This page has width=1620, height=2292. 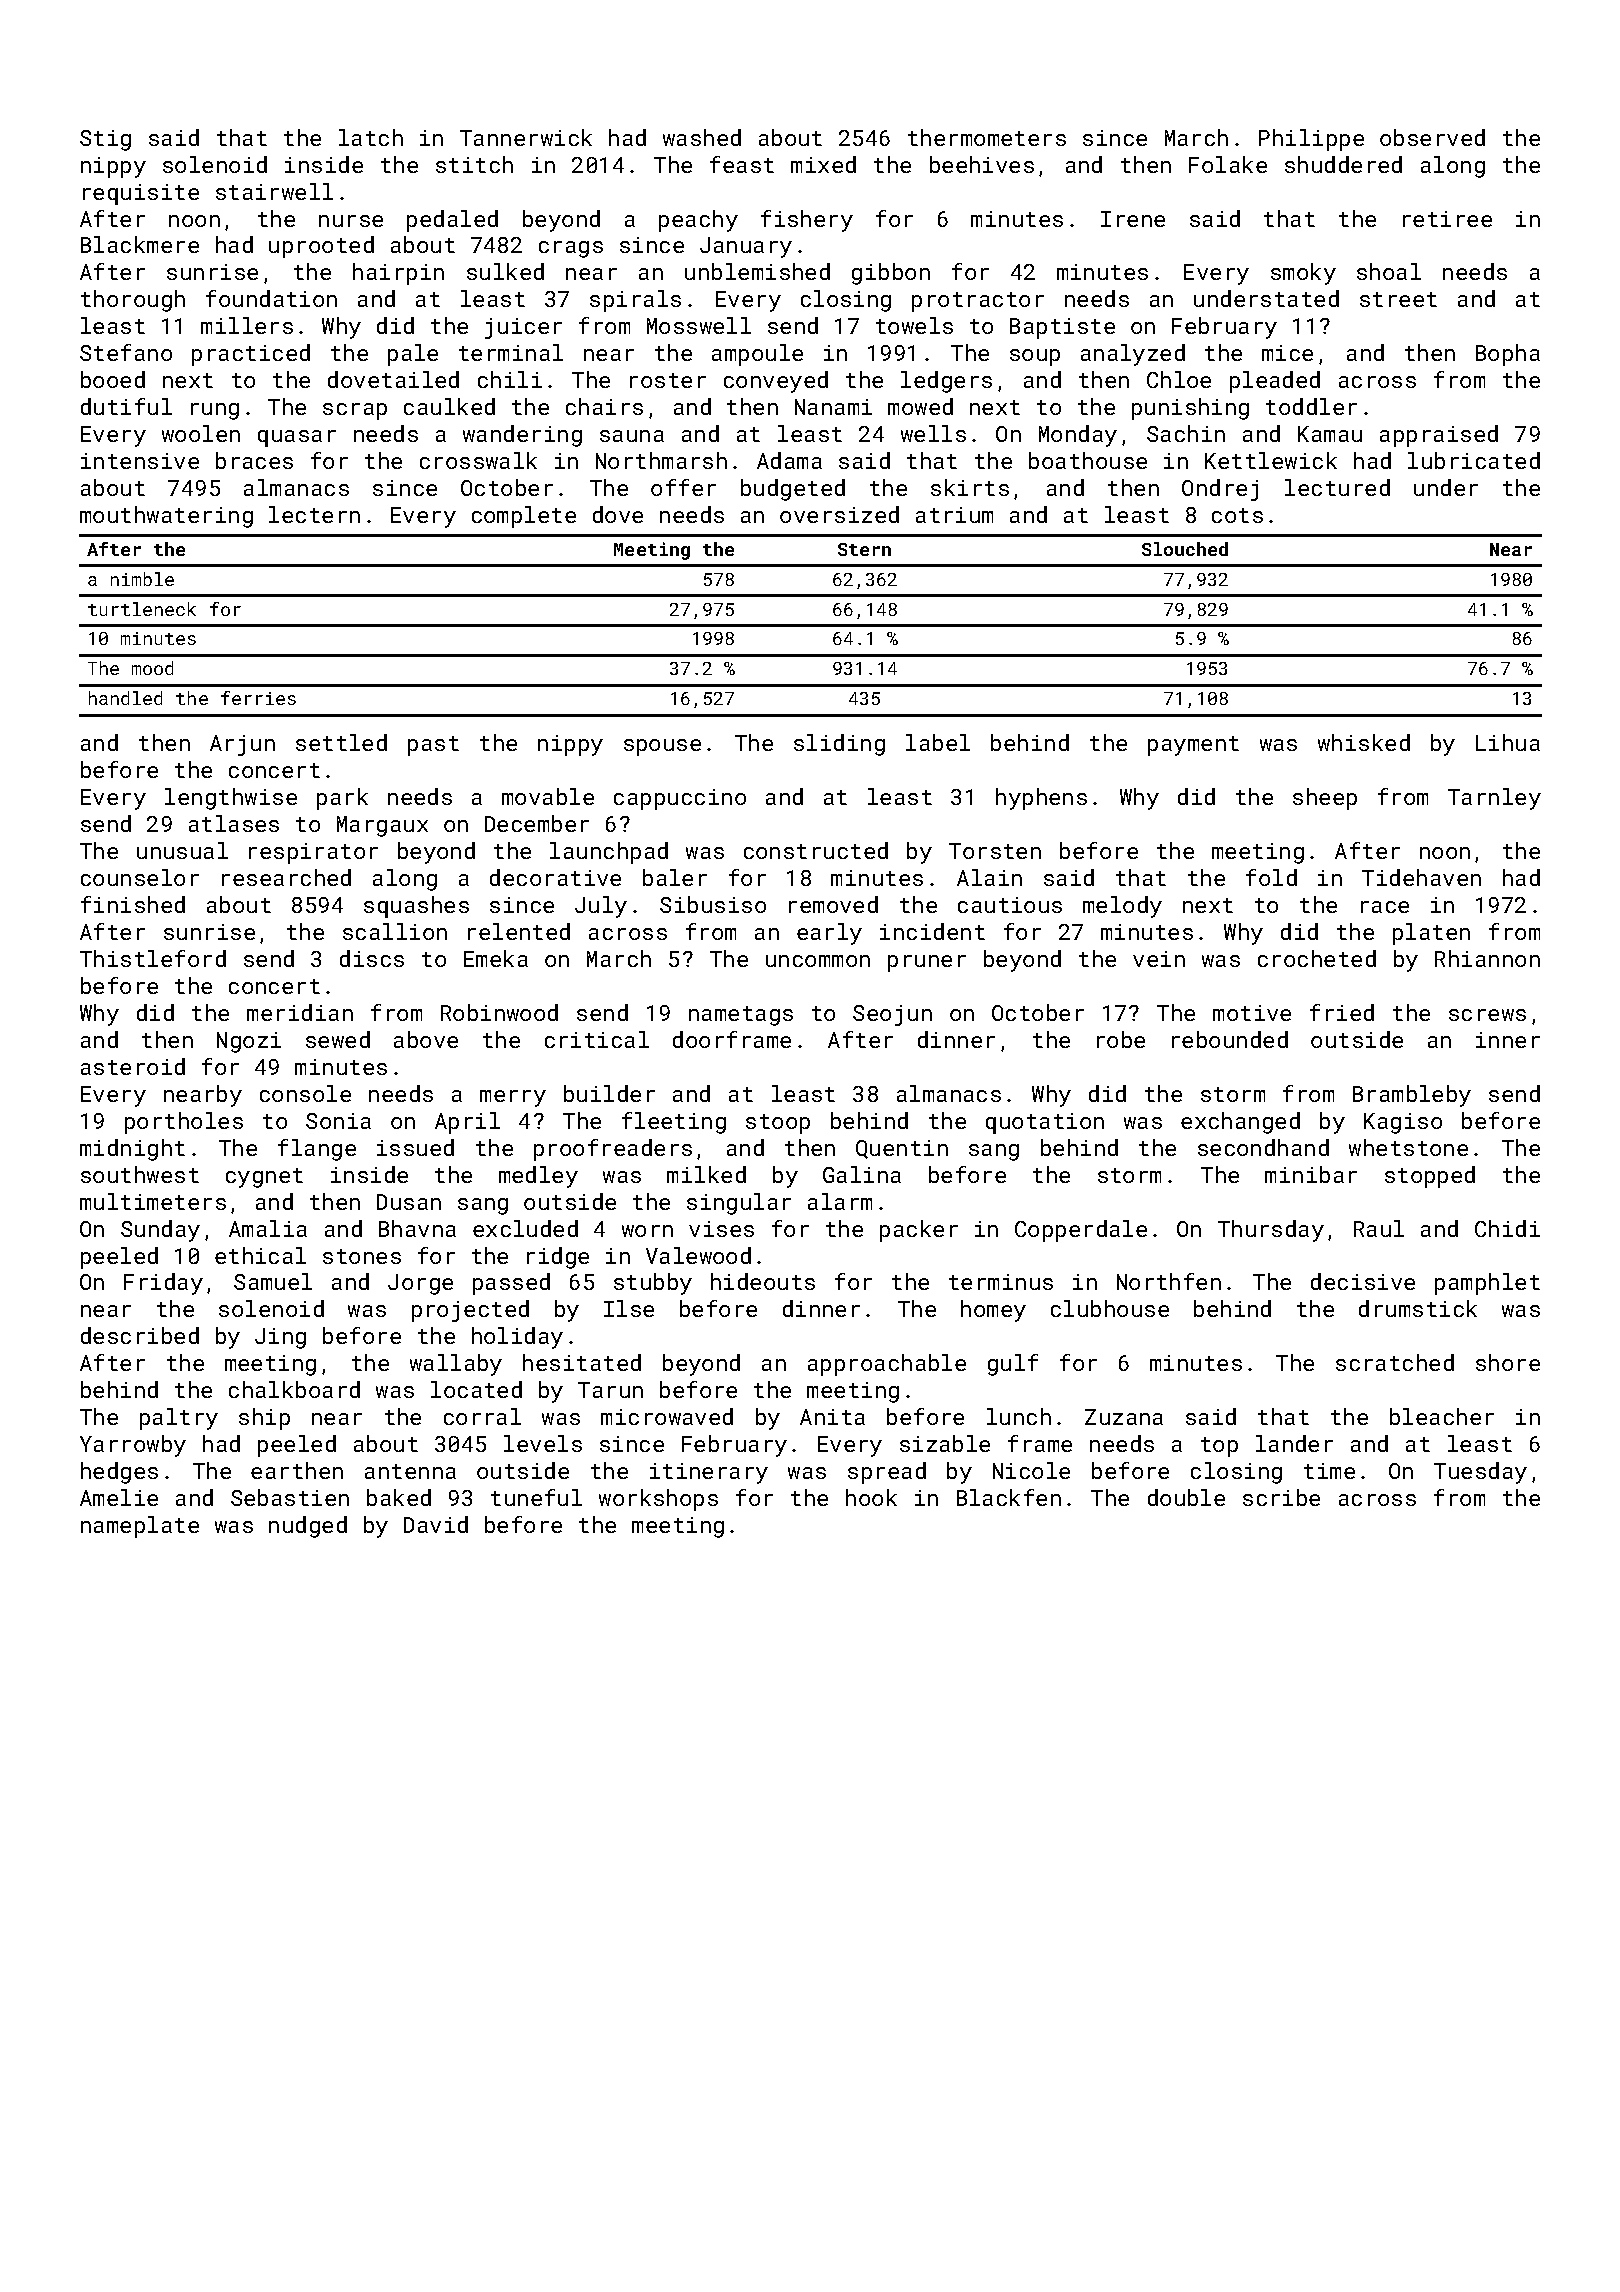 What do you see at coordinates (702, 137) in the page?
I see `washed` at bounding box center [702, 137].
